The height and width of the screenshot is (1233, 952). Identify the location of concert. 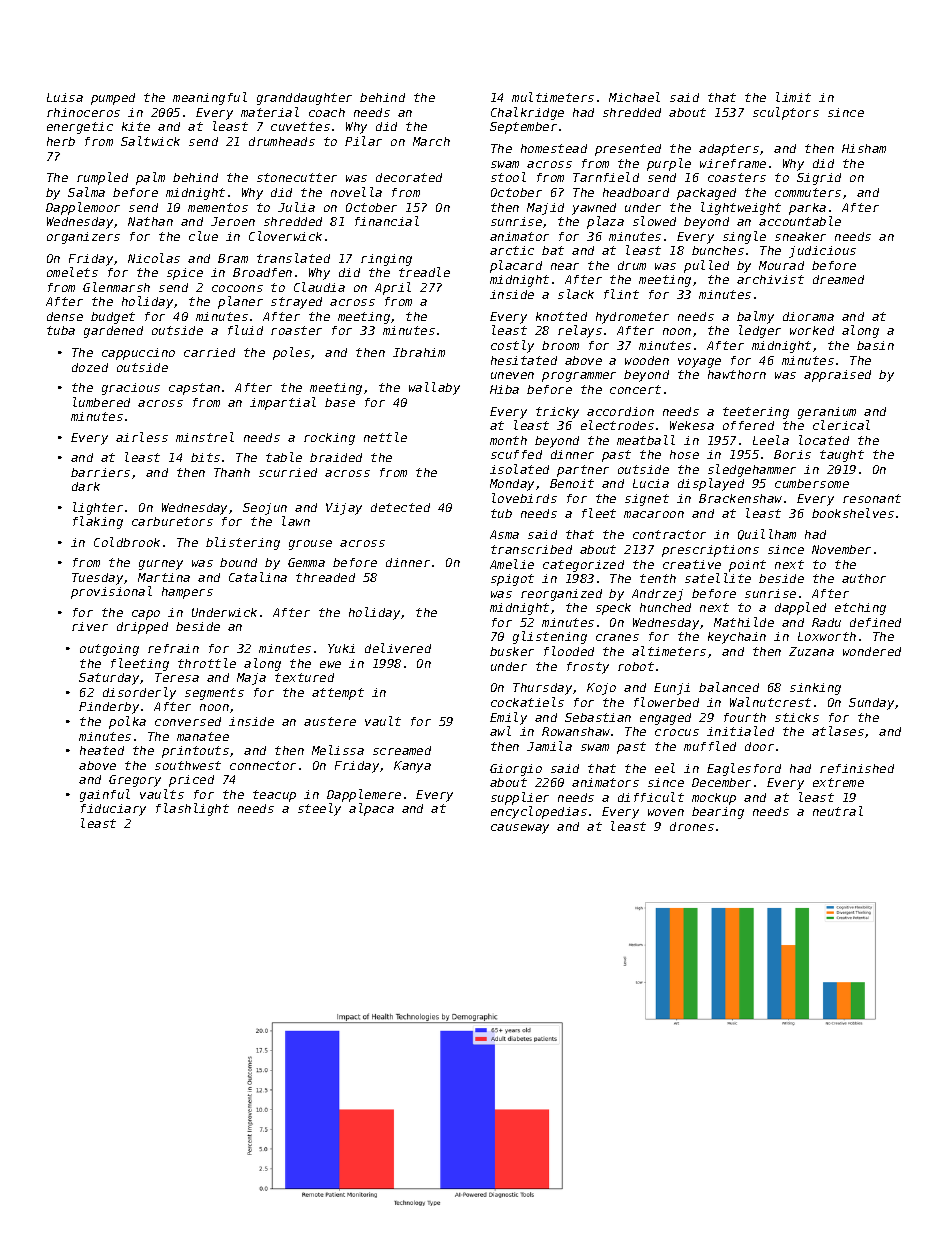
(635, 389).
